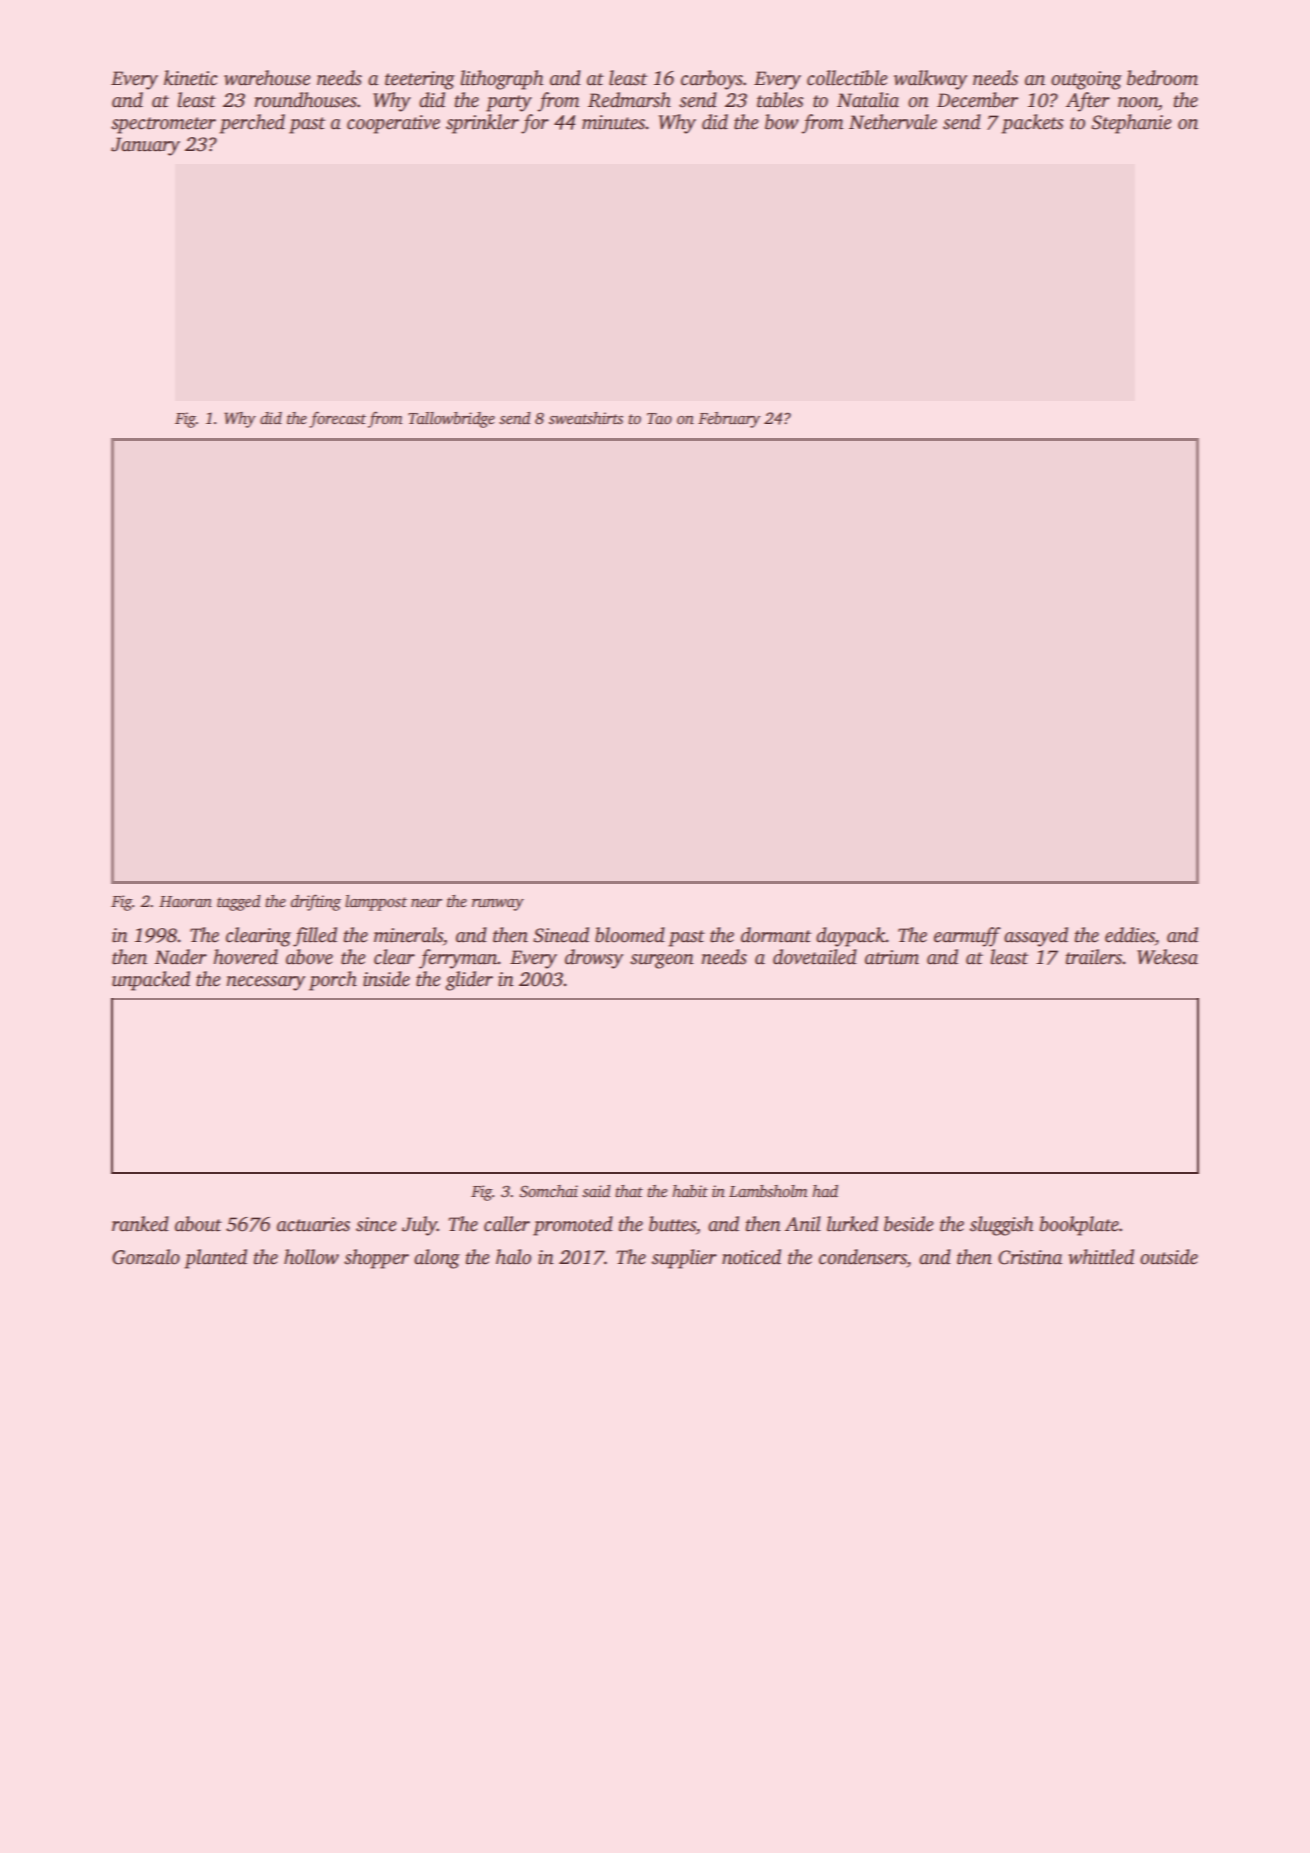  I want to click on Nethervale, so click(893, 122).
